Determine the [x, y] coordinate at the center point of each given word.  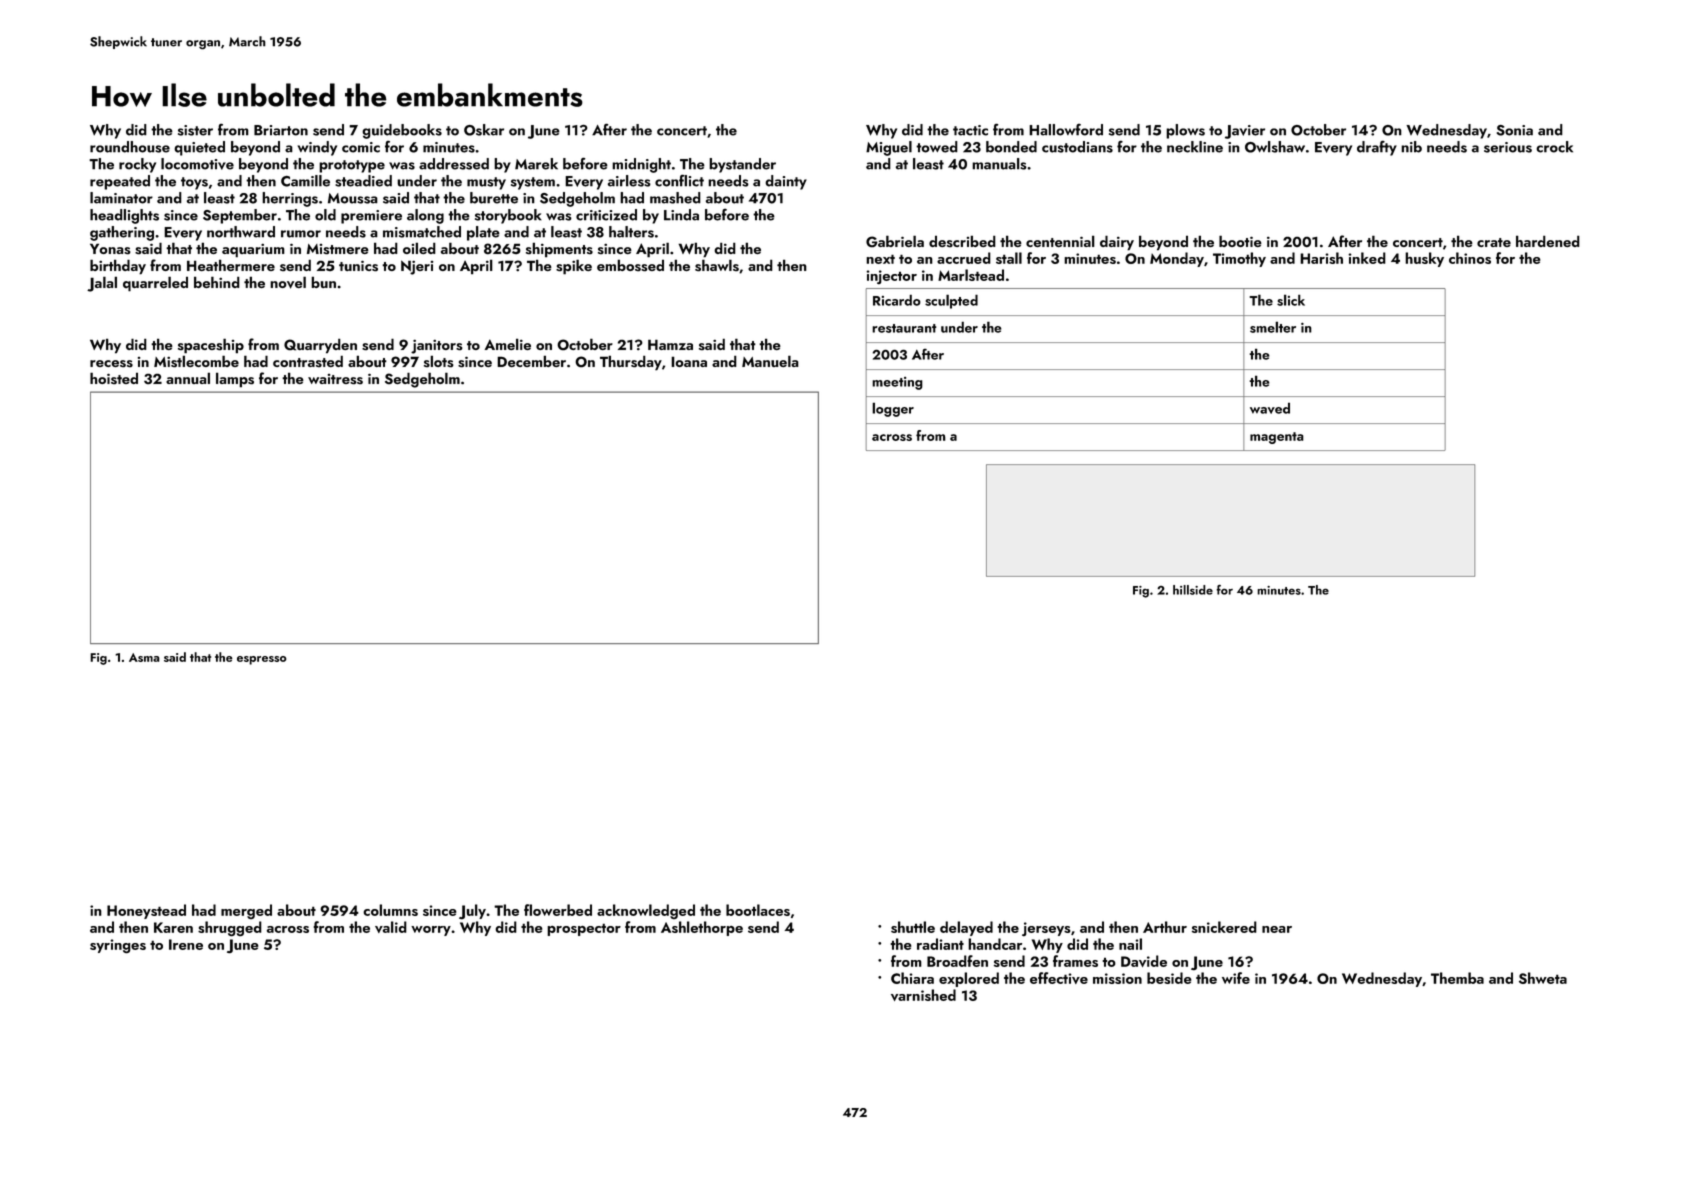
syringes [118, 946]
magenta [1277, 438]
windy [317, 148]
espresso [261, 660]
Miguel [889, 148]
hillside [1193, 590]
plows [1185, 131]
